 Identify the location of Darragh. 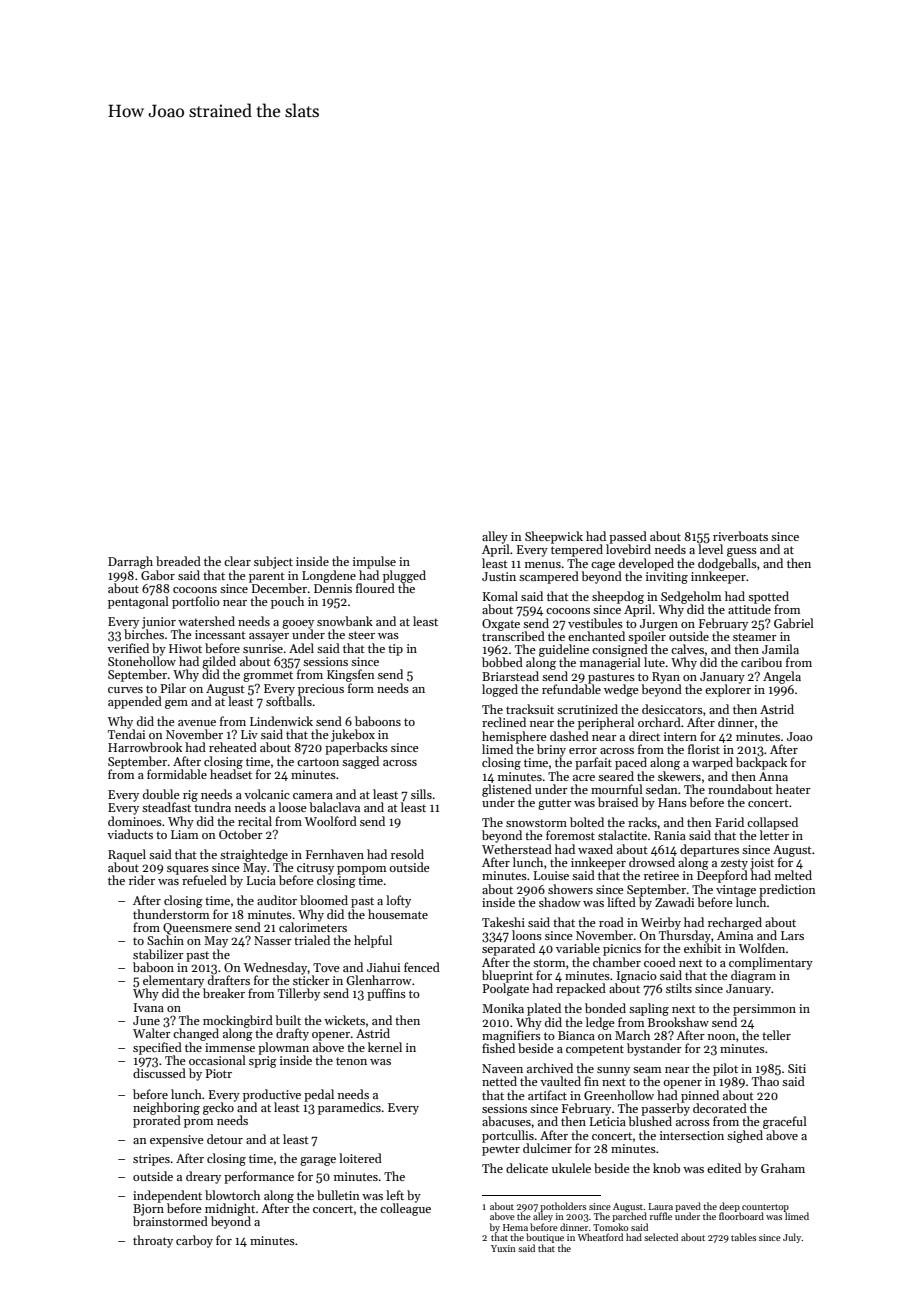
(130, 562).
